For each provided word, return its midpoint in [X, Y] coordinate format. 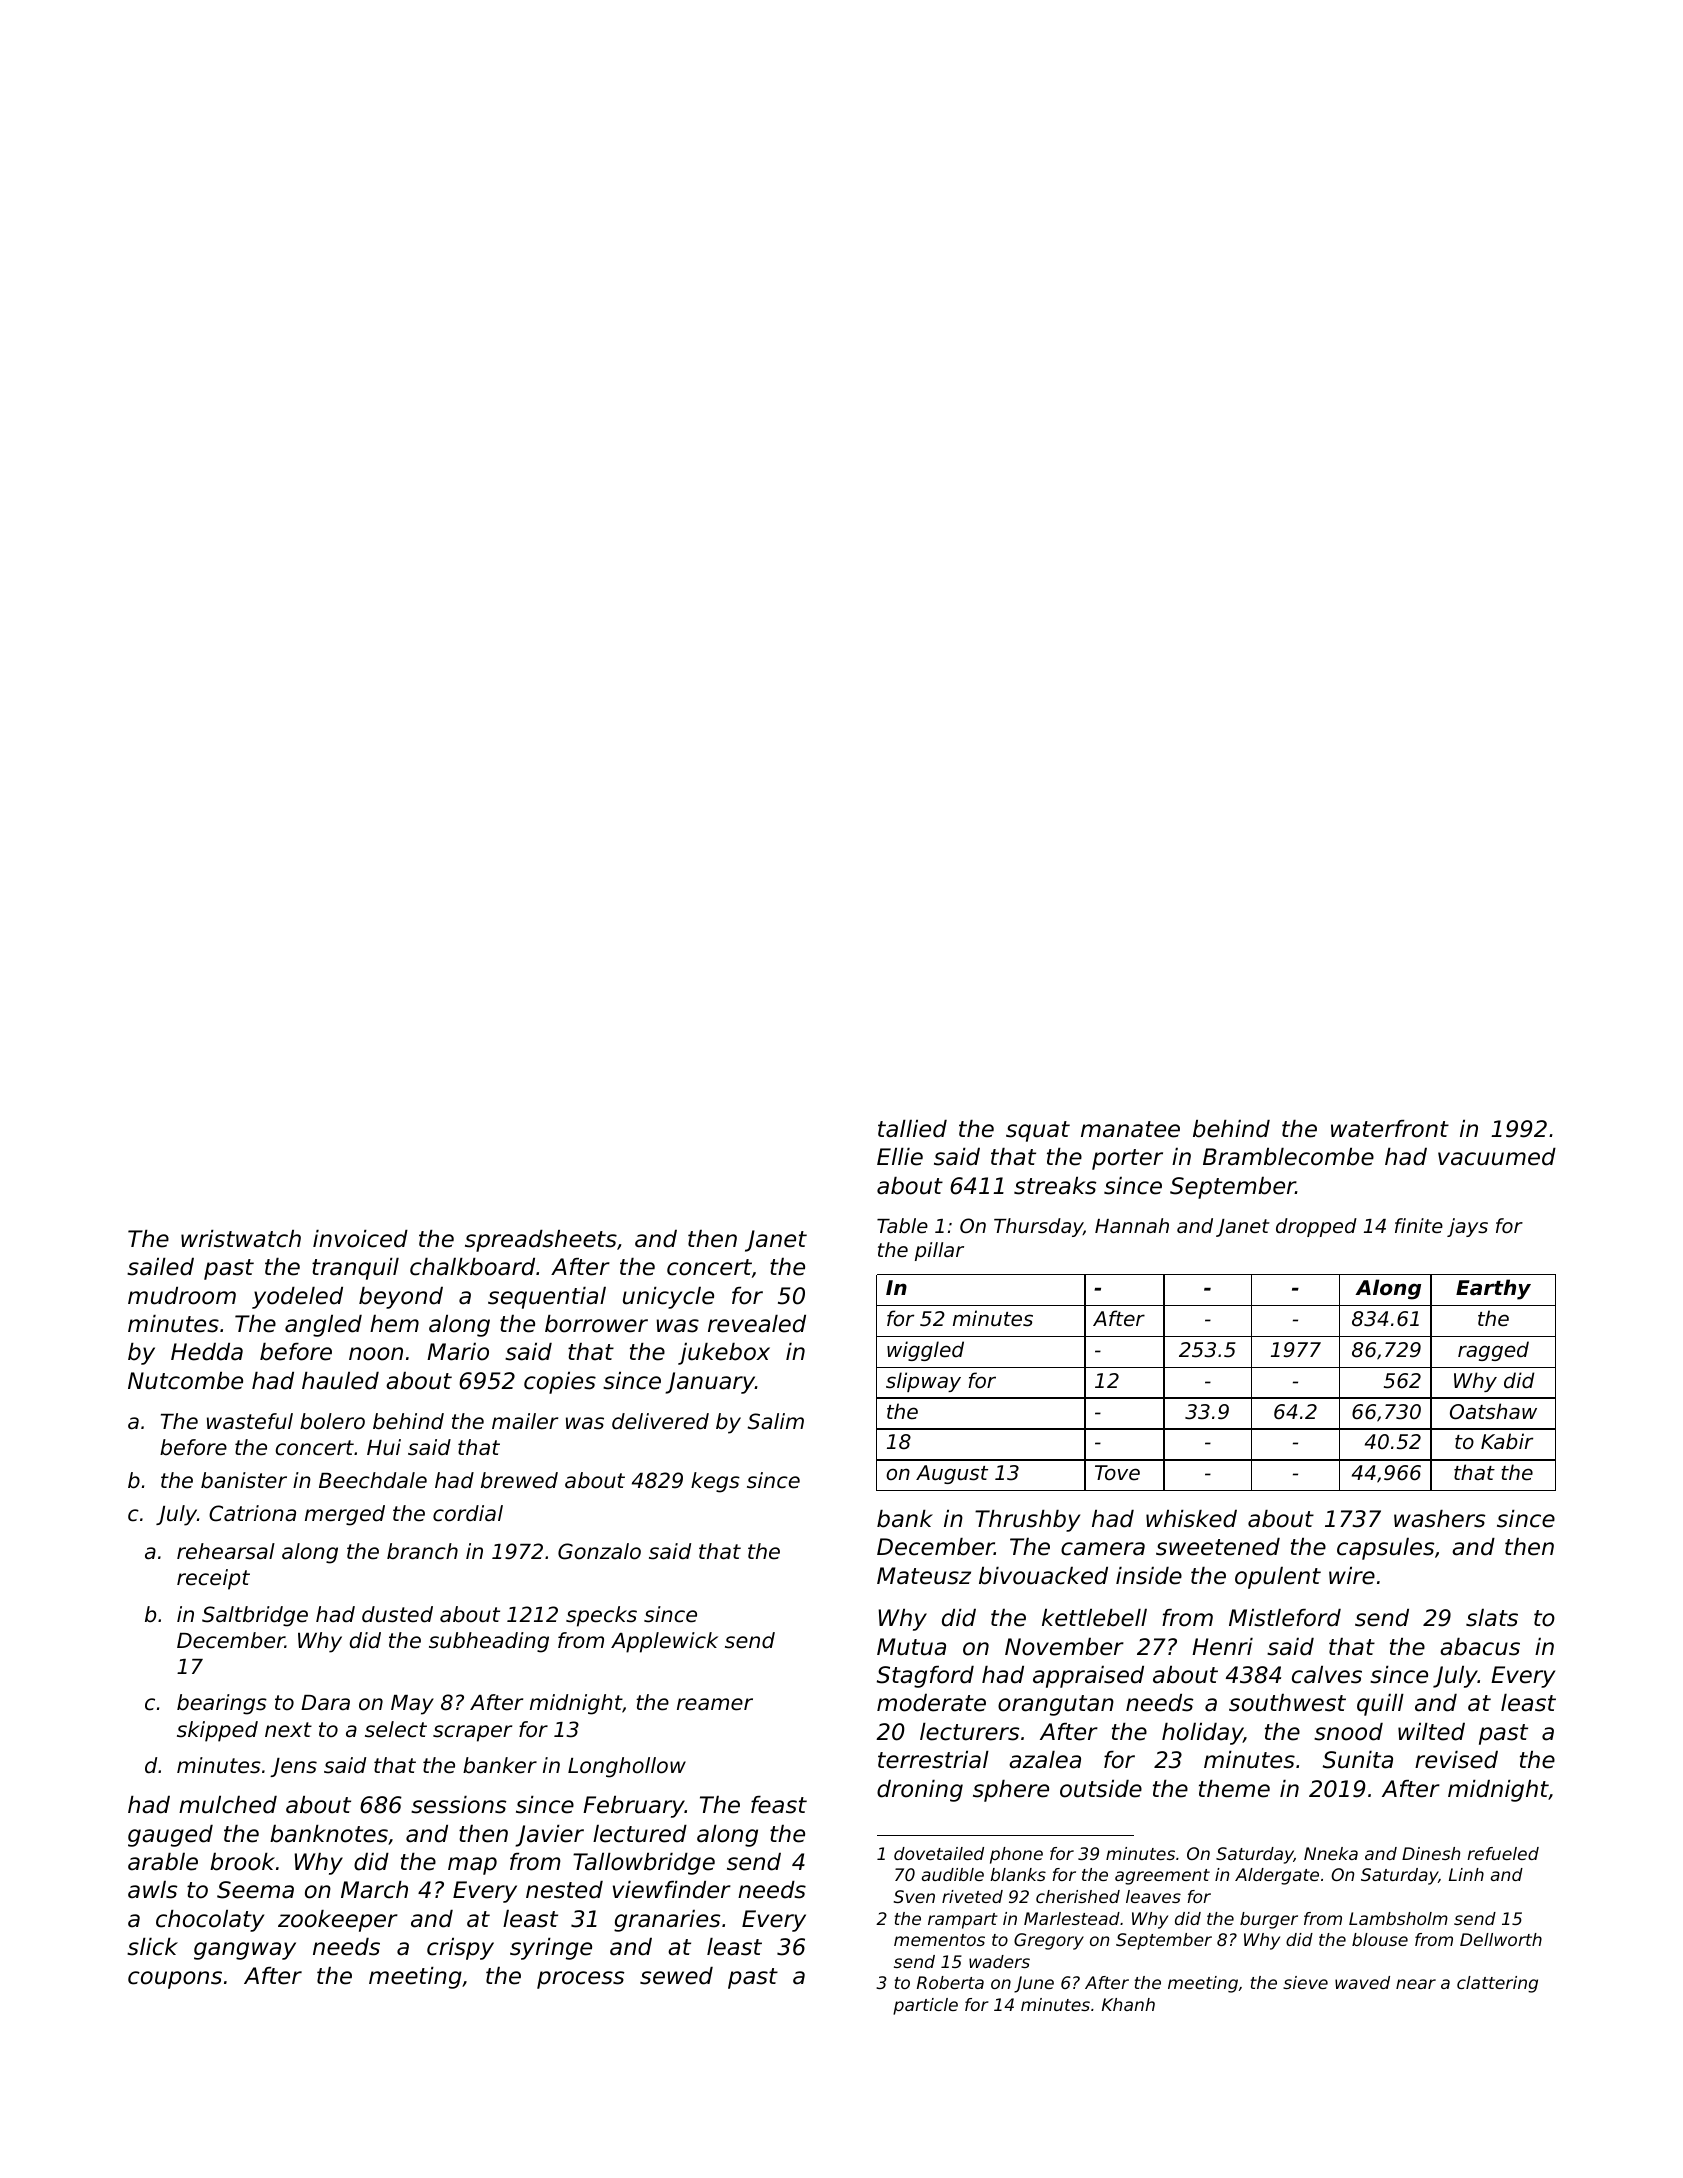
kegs [715, 1482]
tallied [912, 1129]
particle [925, 2006]
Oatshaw [1493, 1411]
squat [1038, 1131]
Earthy [1493, 1289]
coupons [175, 1980]
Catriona [252, 1513]
